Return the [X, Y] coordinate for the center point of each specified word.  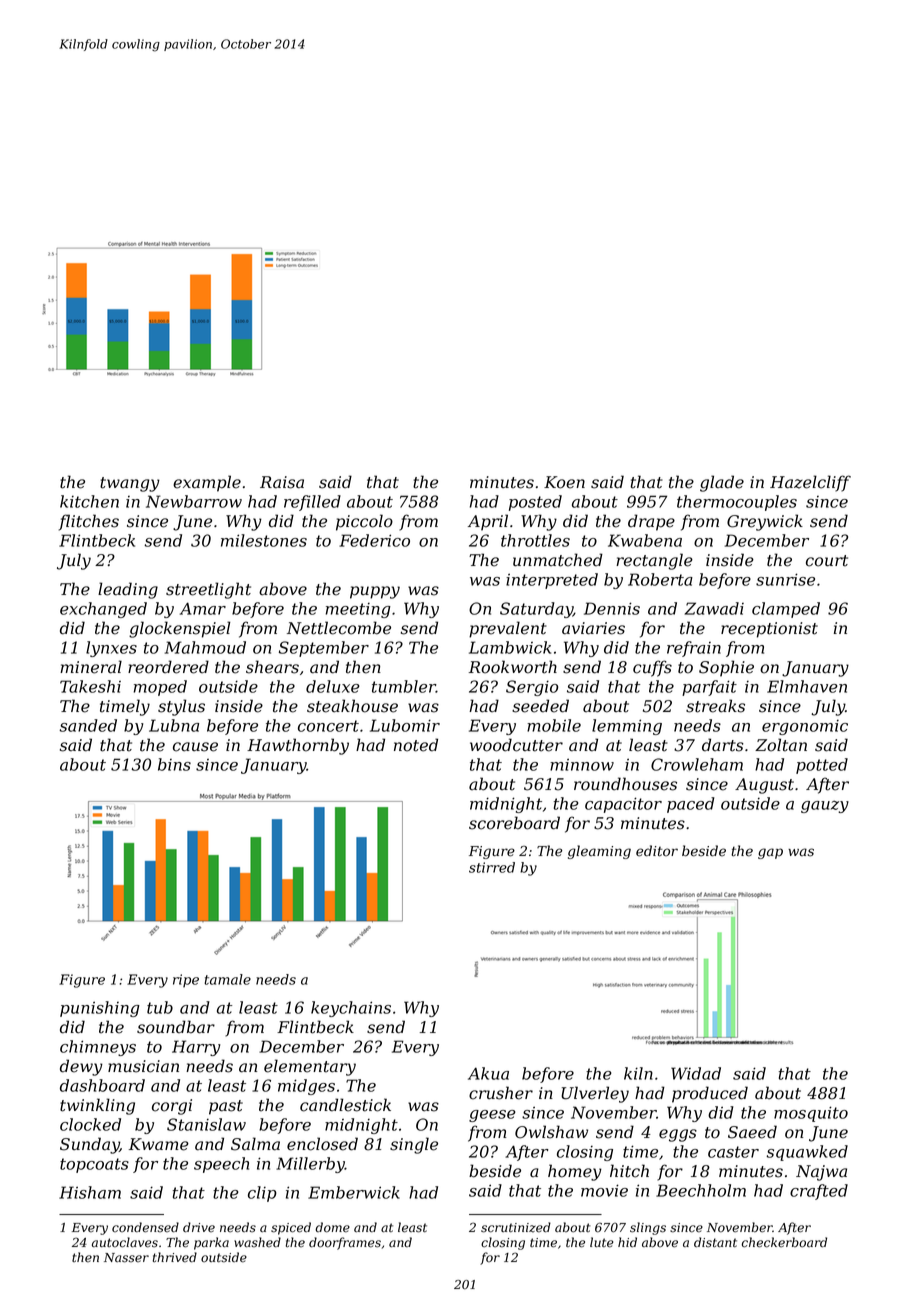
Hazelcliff [810, 483]
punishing [100, 1009]
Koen [564, 482]
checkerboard [784, 1242]
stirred [492, 867]
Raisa [282, 482]
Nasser [126, 1258]
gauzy [825, 806]
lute [601, 1242]
